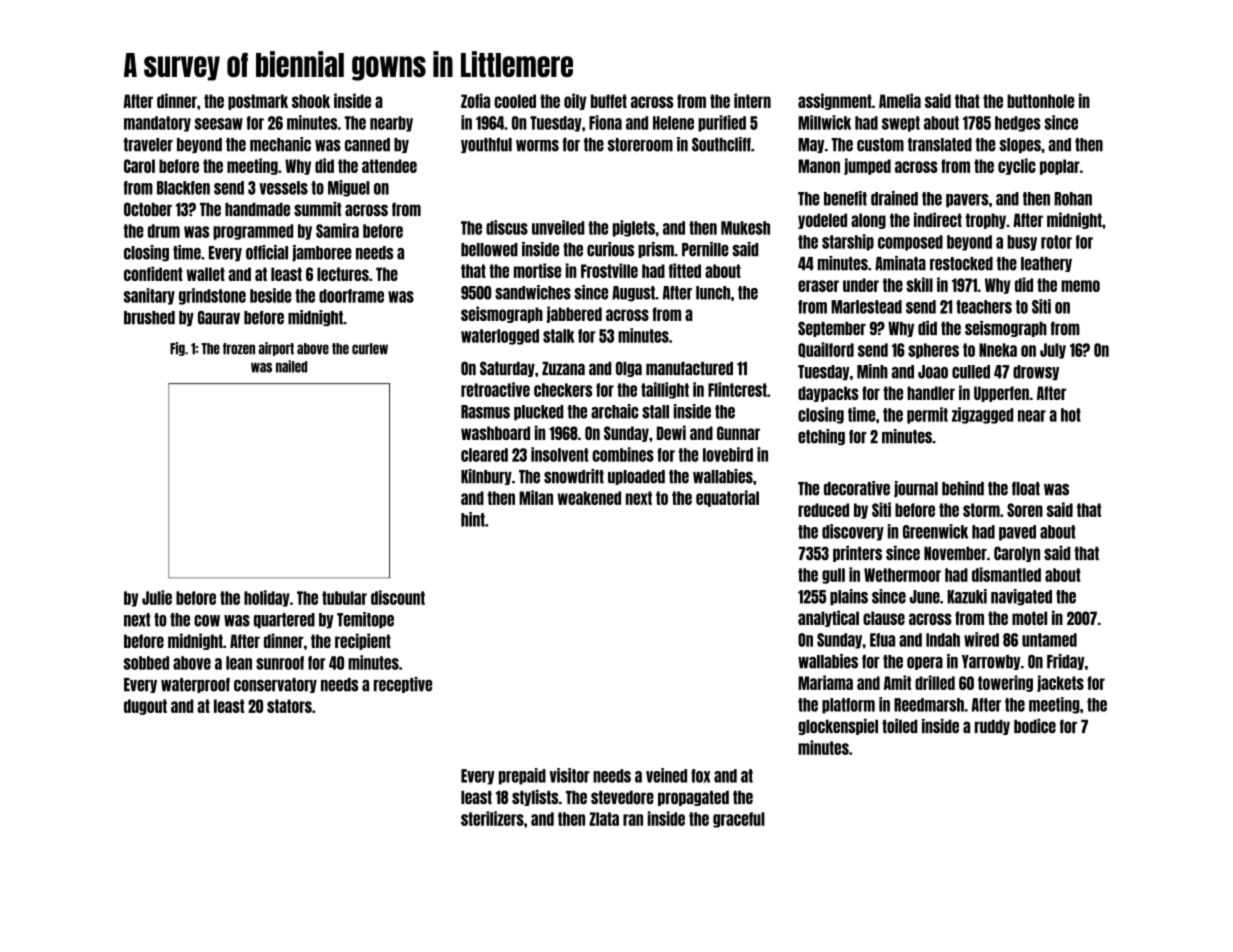  What do you see at coordinates (157, 597) in the screenshot?
I see `Julie` at bounding box center [157, 597].
